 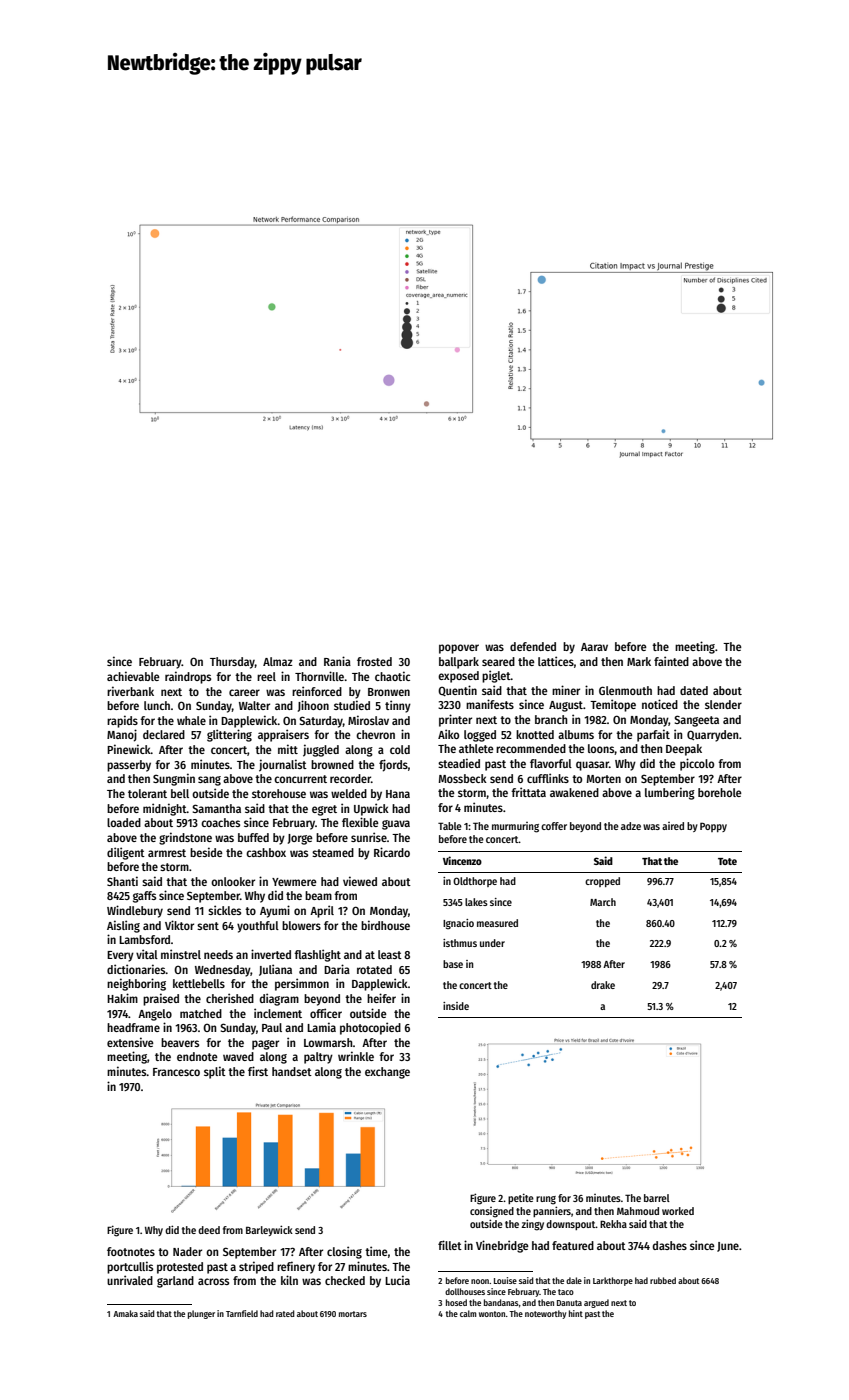 I want to click on plunger, so click(x=201, y=1314).
